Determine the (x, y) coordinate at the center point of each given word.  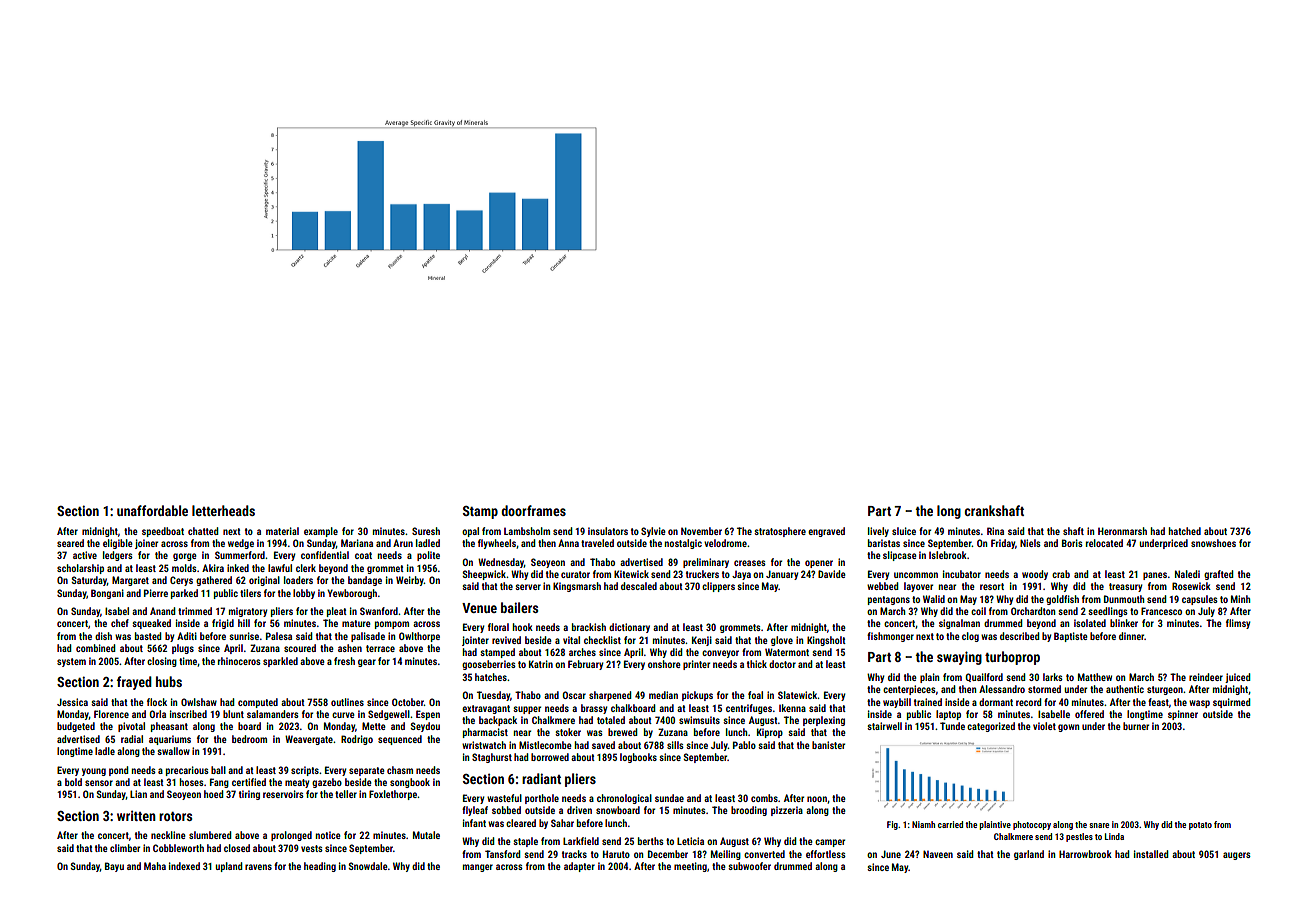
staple (526, 842)
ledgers (118, 556)
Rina (995, 531)
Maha (155, 866)
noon (817, 799)
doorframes (533, 510)
